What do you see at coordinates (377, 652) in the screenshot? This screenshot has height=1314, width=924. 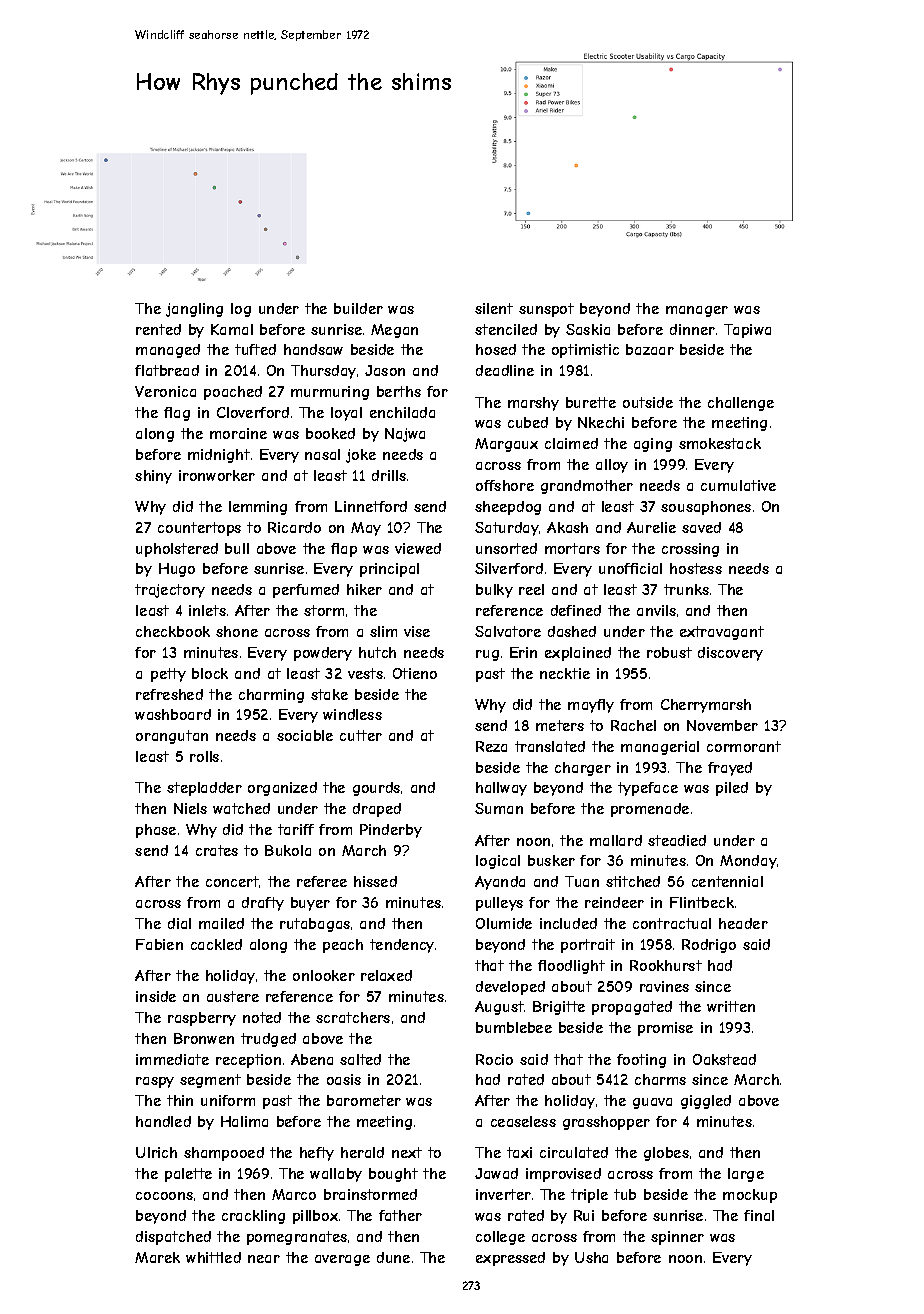 I see `hutch` at bounding box center [377, 652].
